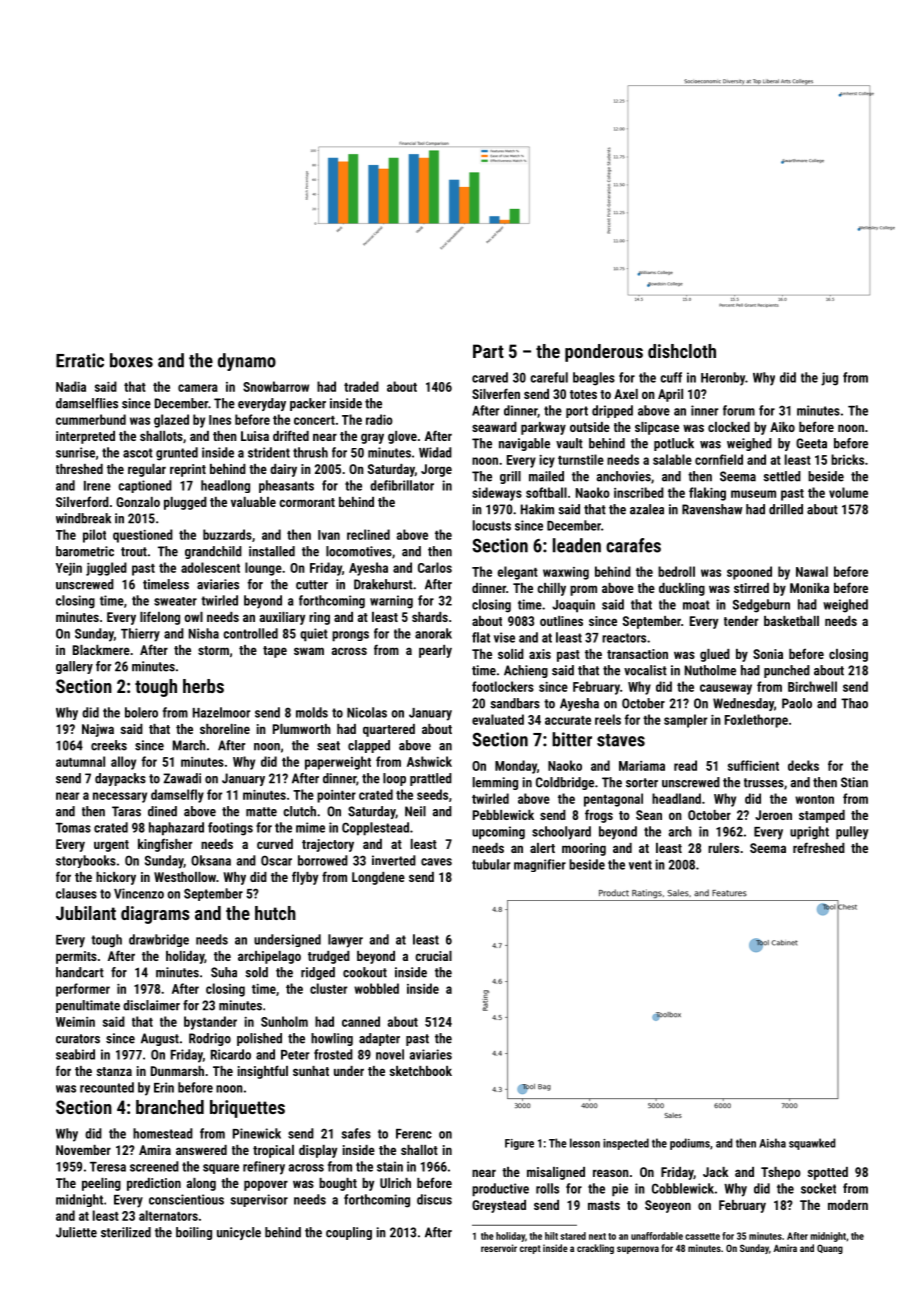 This screenshot has width=924, height=1308. What do you see at coordinates (194, 1233) in the screenshot?
I see `boiling` at bounding box center [194, 1233].
